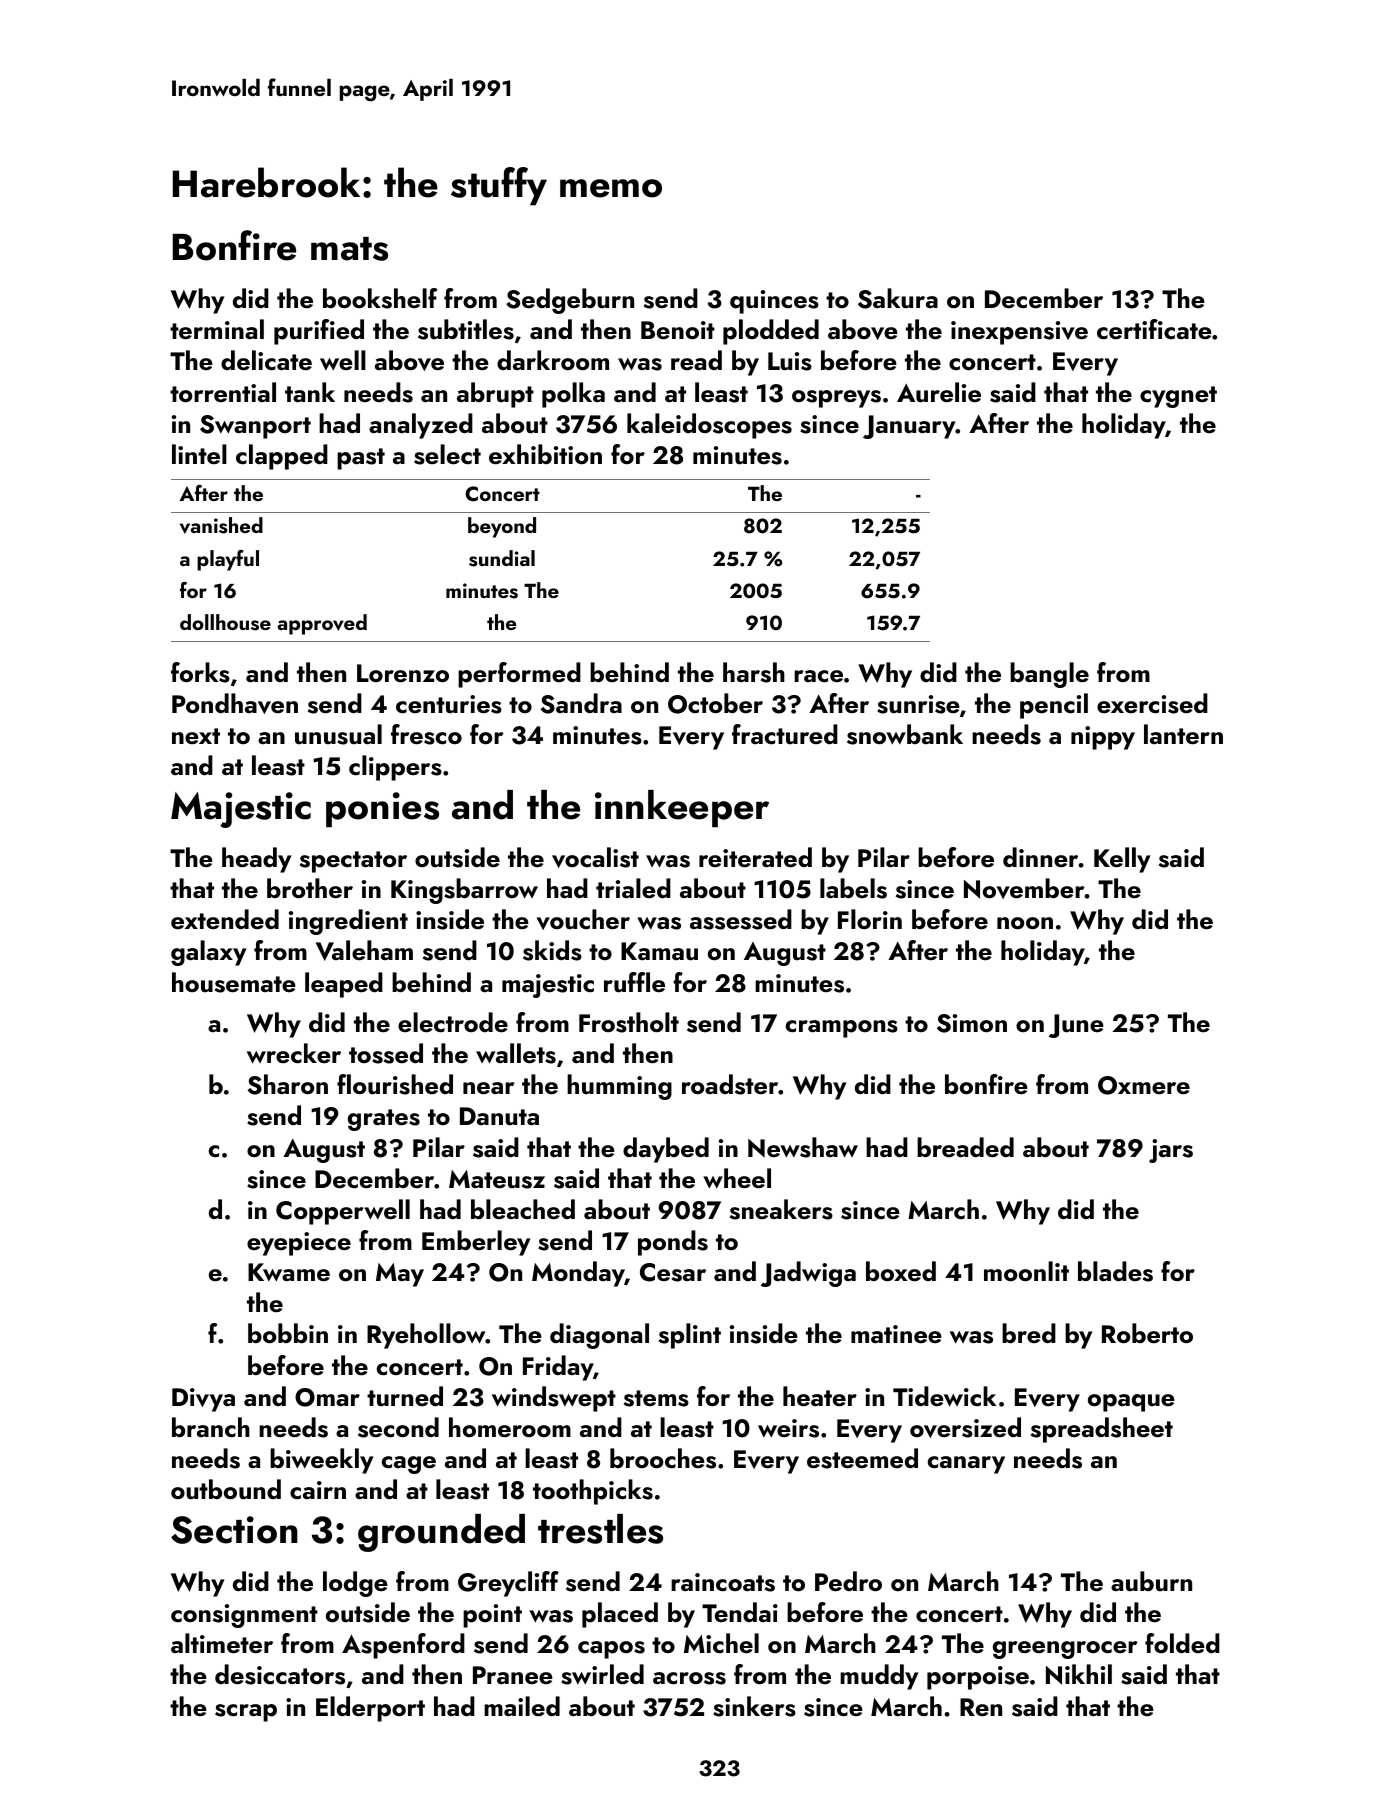 Image resolution: width=1397 pixels, height=1808 pixels. I want to click on porpoise, so click(978, 1678).
